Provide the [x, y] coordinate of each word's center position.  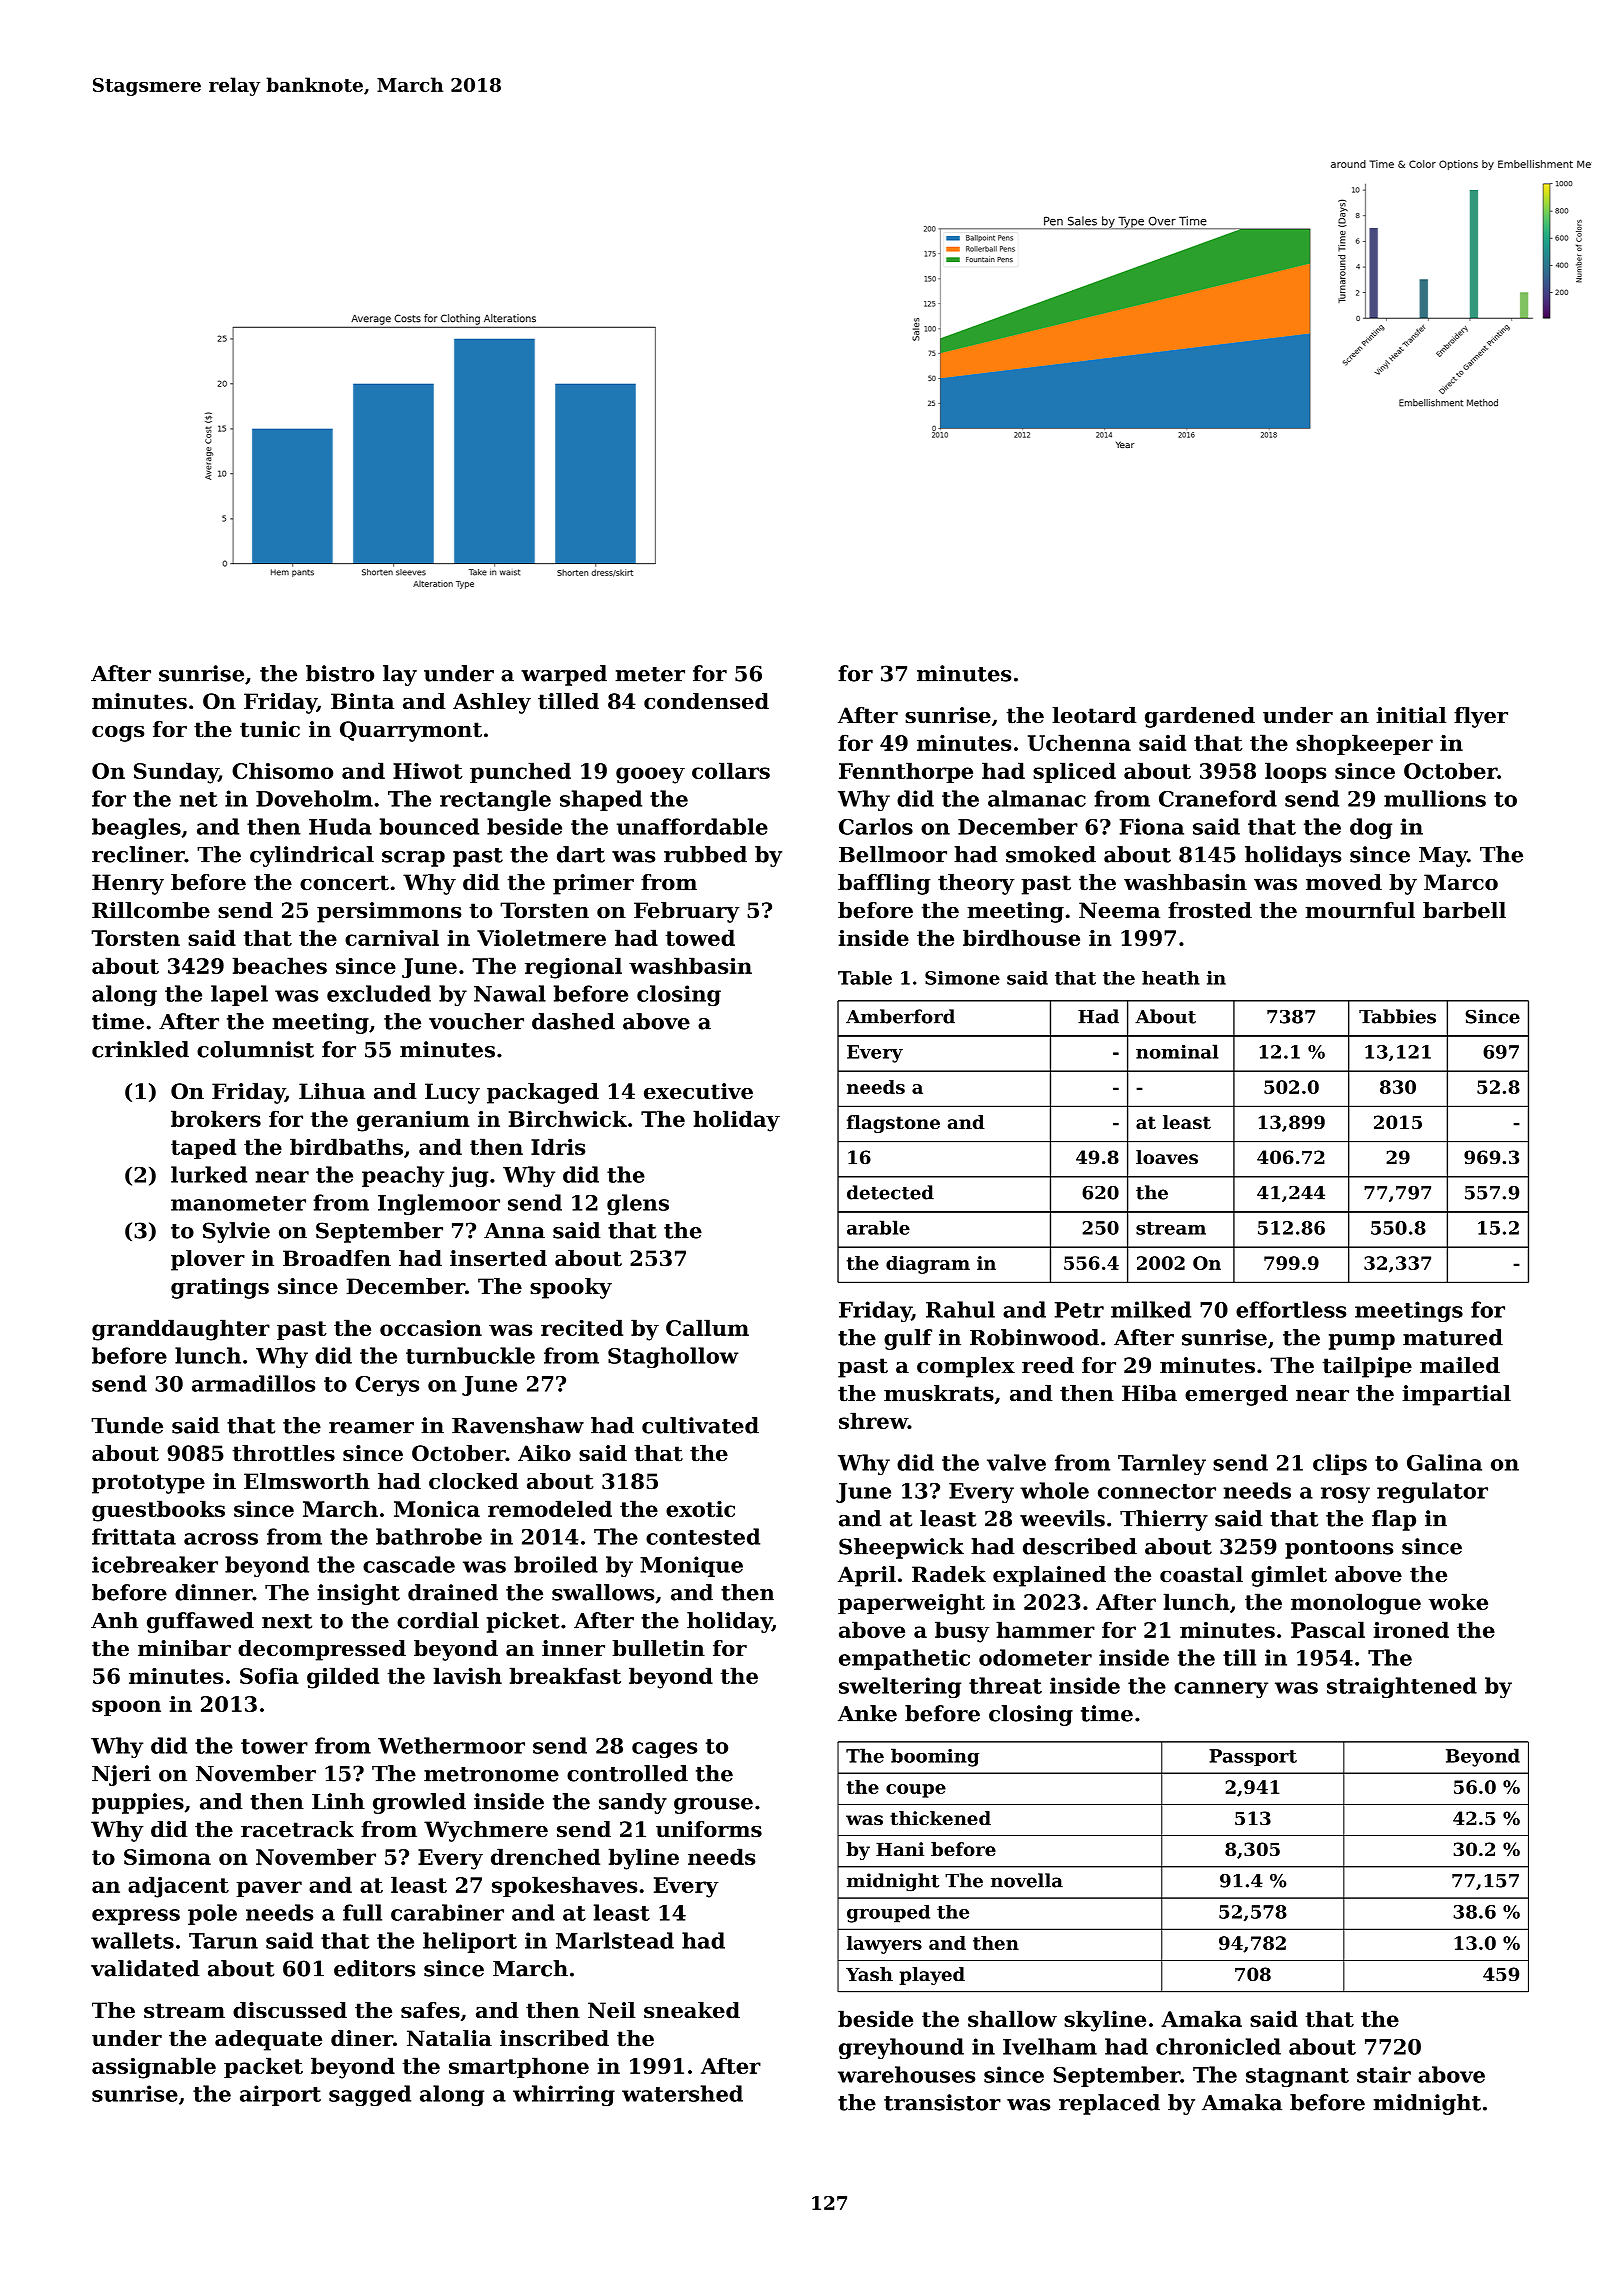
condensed [706, 701]
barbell [1464, 910]
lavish [467, 1675]
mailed [1460, 1365]
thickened [940, 1818]
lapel [239, 995]
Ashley [492, 703]
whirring [564, 2095]
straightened [1402, 1687]
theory [976, 884]
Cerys [387, 1386]
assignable [154, 2068]
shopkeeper [1364, 744]
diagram [928, 1265]
